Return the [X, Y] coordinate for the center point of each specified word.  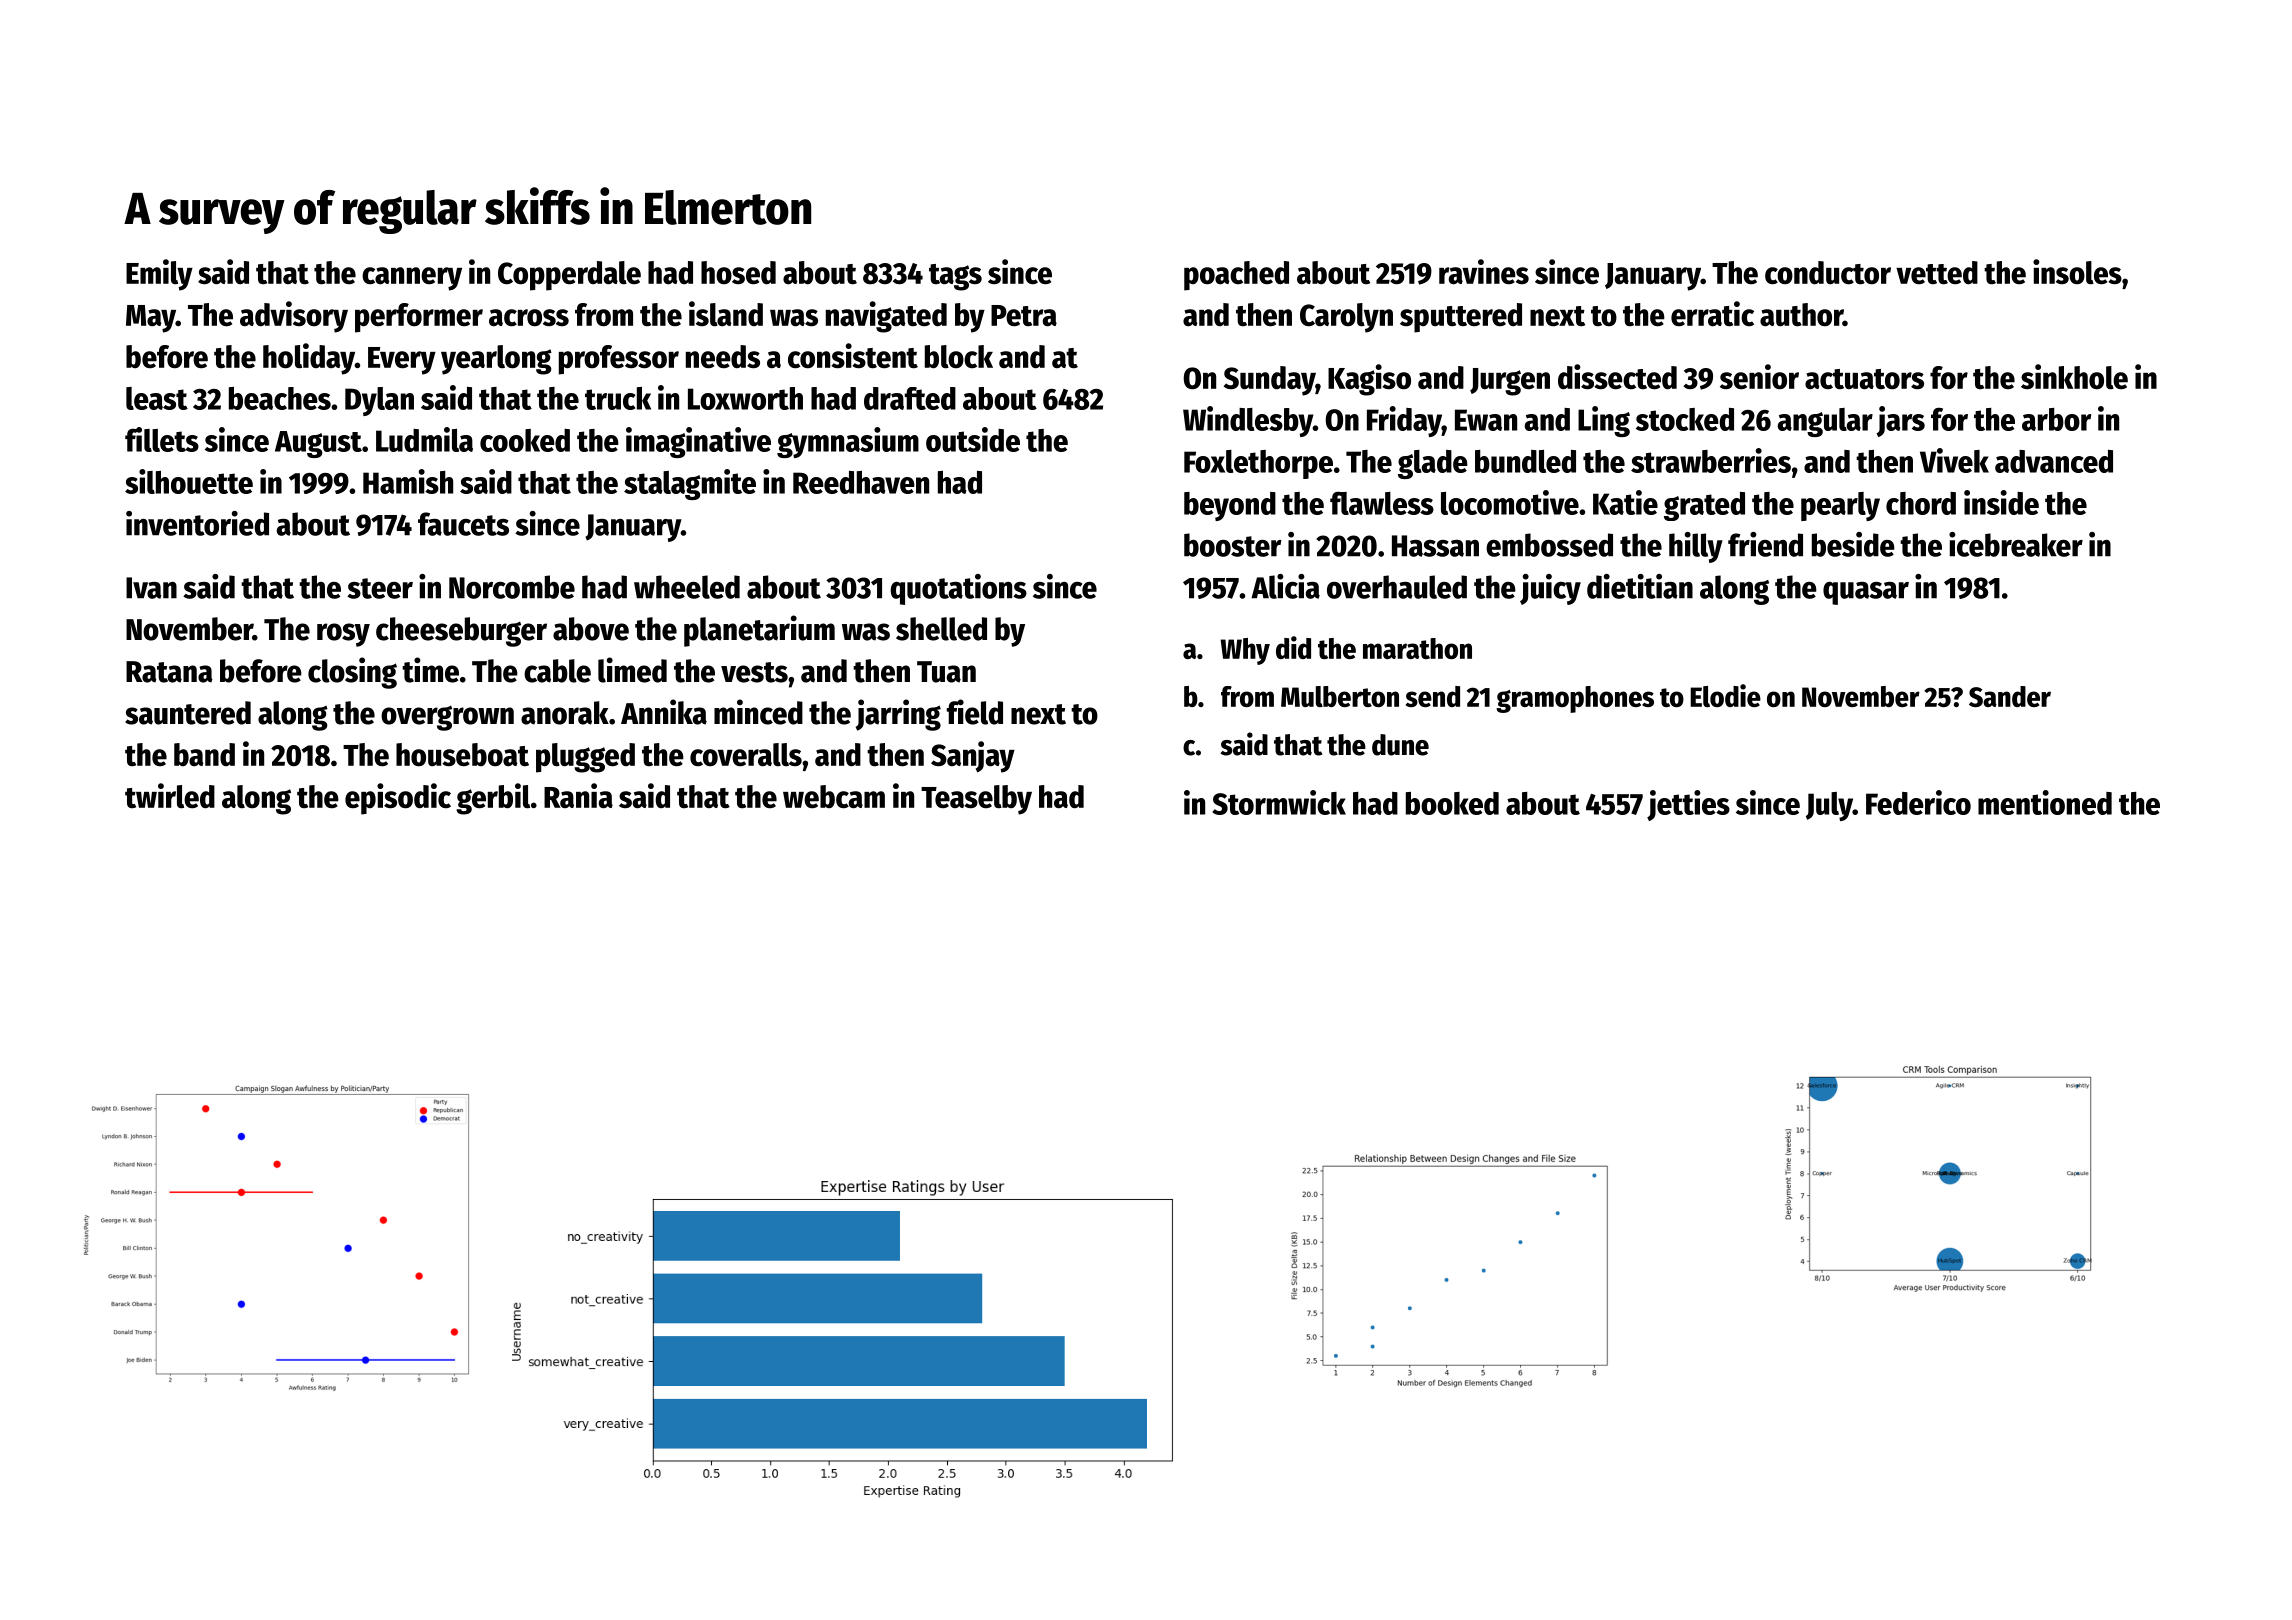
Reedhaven [861, 482]
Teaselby [976, 800]
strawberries [1711, 460]
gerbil [493, 799]
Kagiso [1369, 380]
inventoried [197, 523]
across [529, 318]
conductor [1828, 273]
